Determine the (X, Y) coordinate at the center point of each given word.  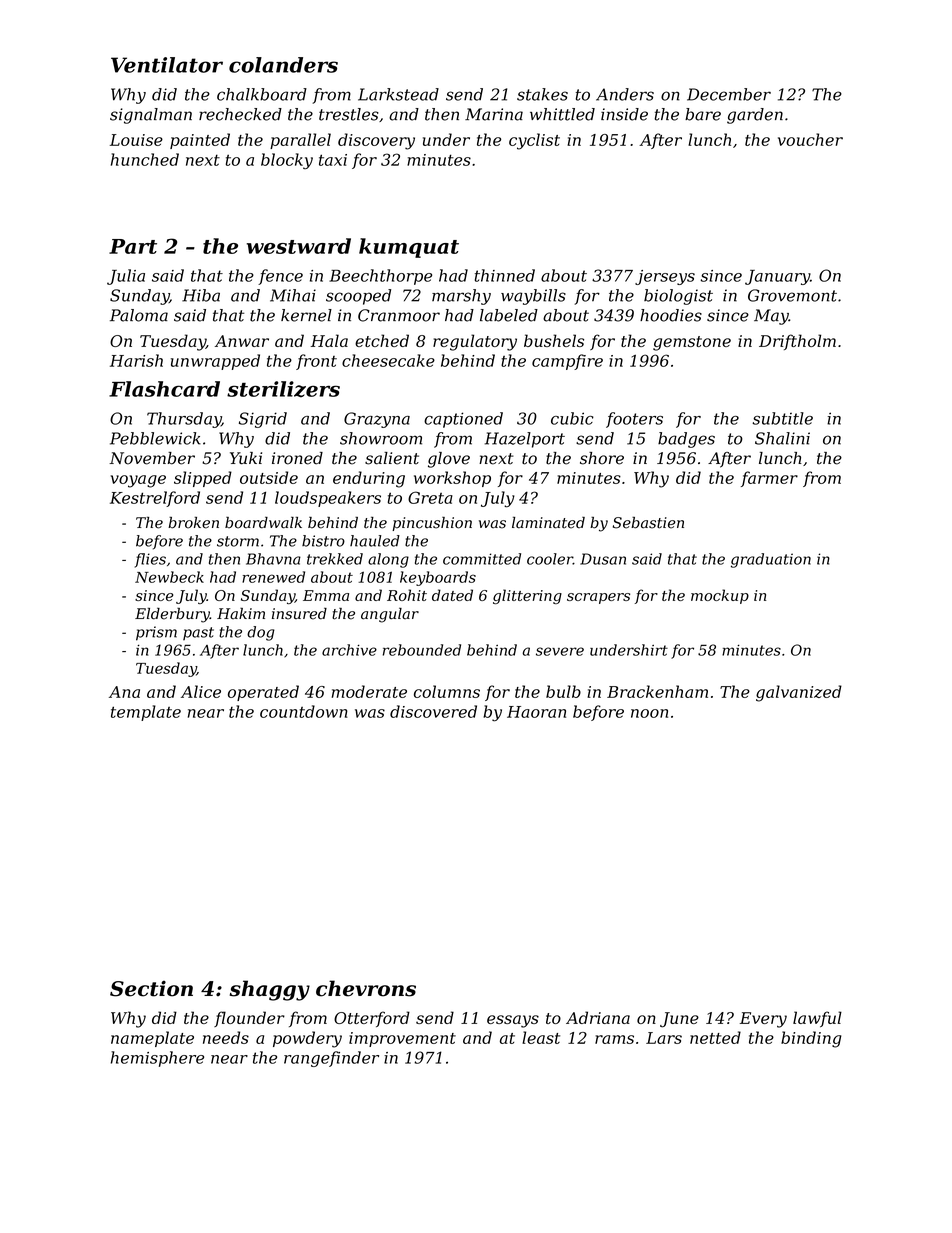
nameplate (152, 1039)
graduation (771, 560)
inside (624, 114)
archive (349, 650)
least (541, 1037)
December (729, 94)
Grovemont (792, 295)
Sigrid (263, 420)
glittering (527, 596)
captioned (463, 420)
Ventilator (167, 65)
